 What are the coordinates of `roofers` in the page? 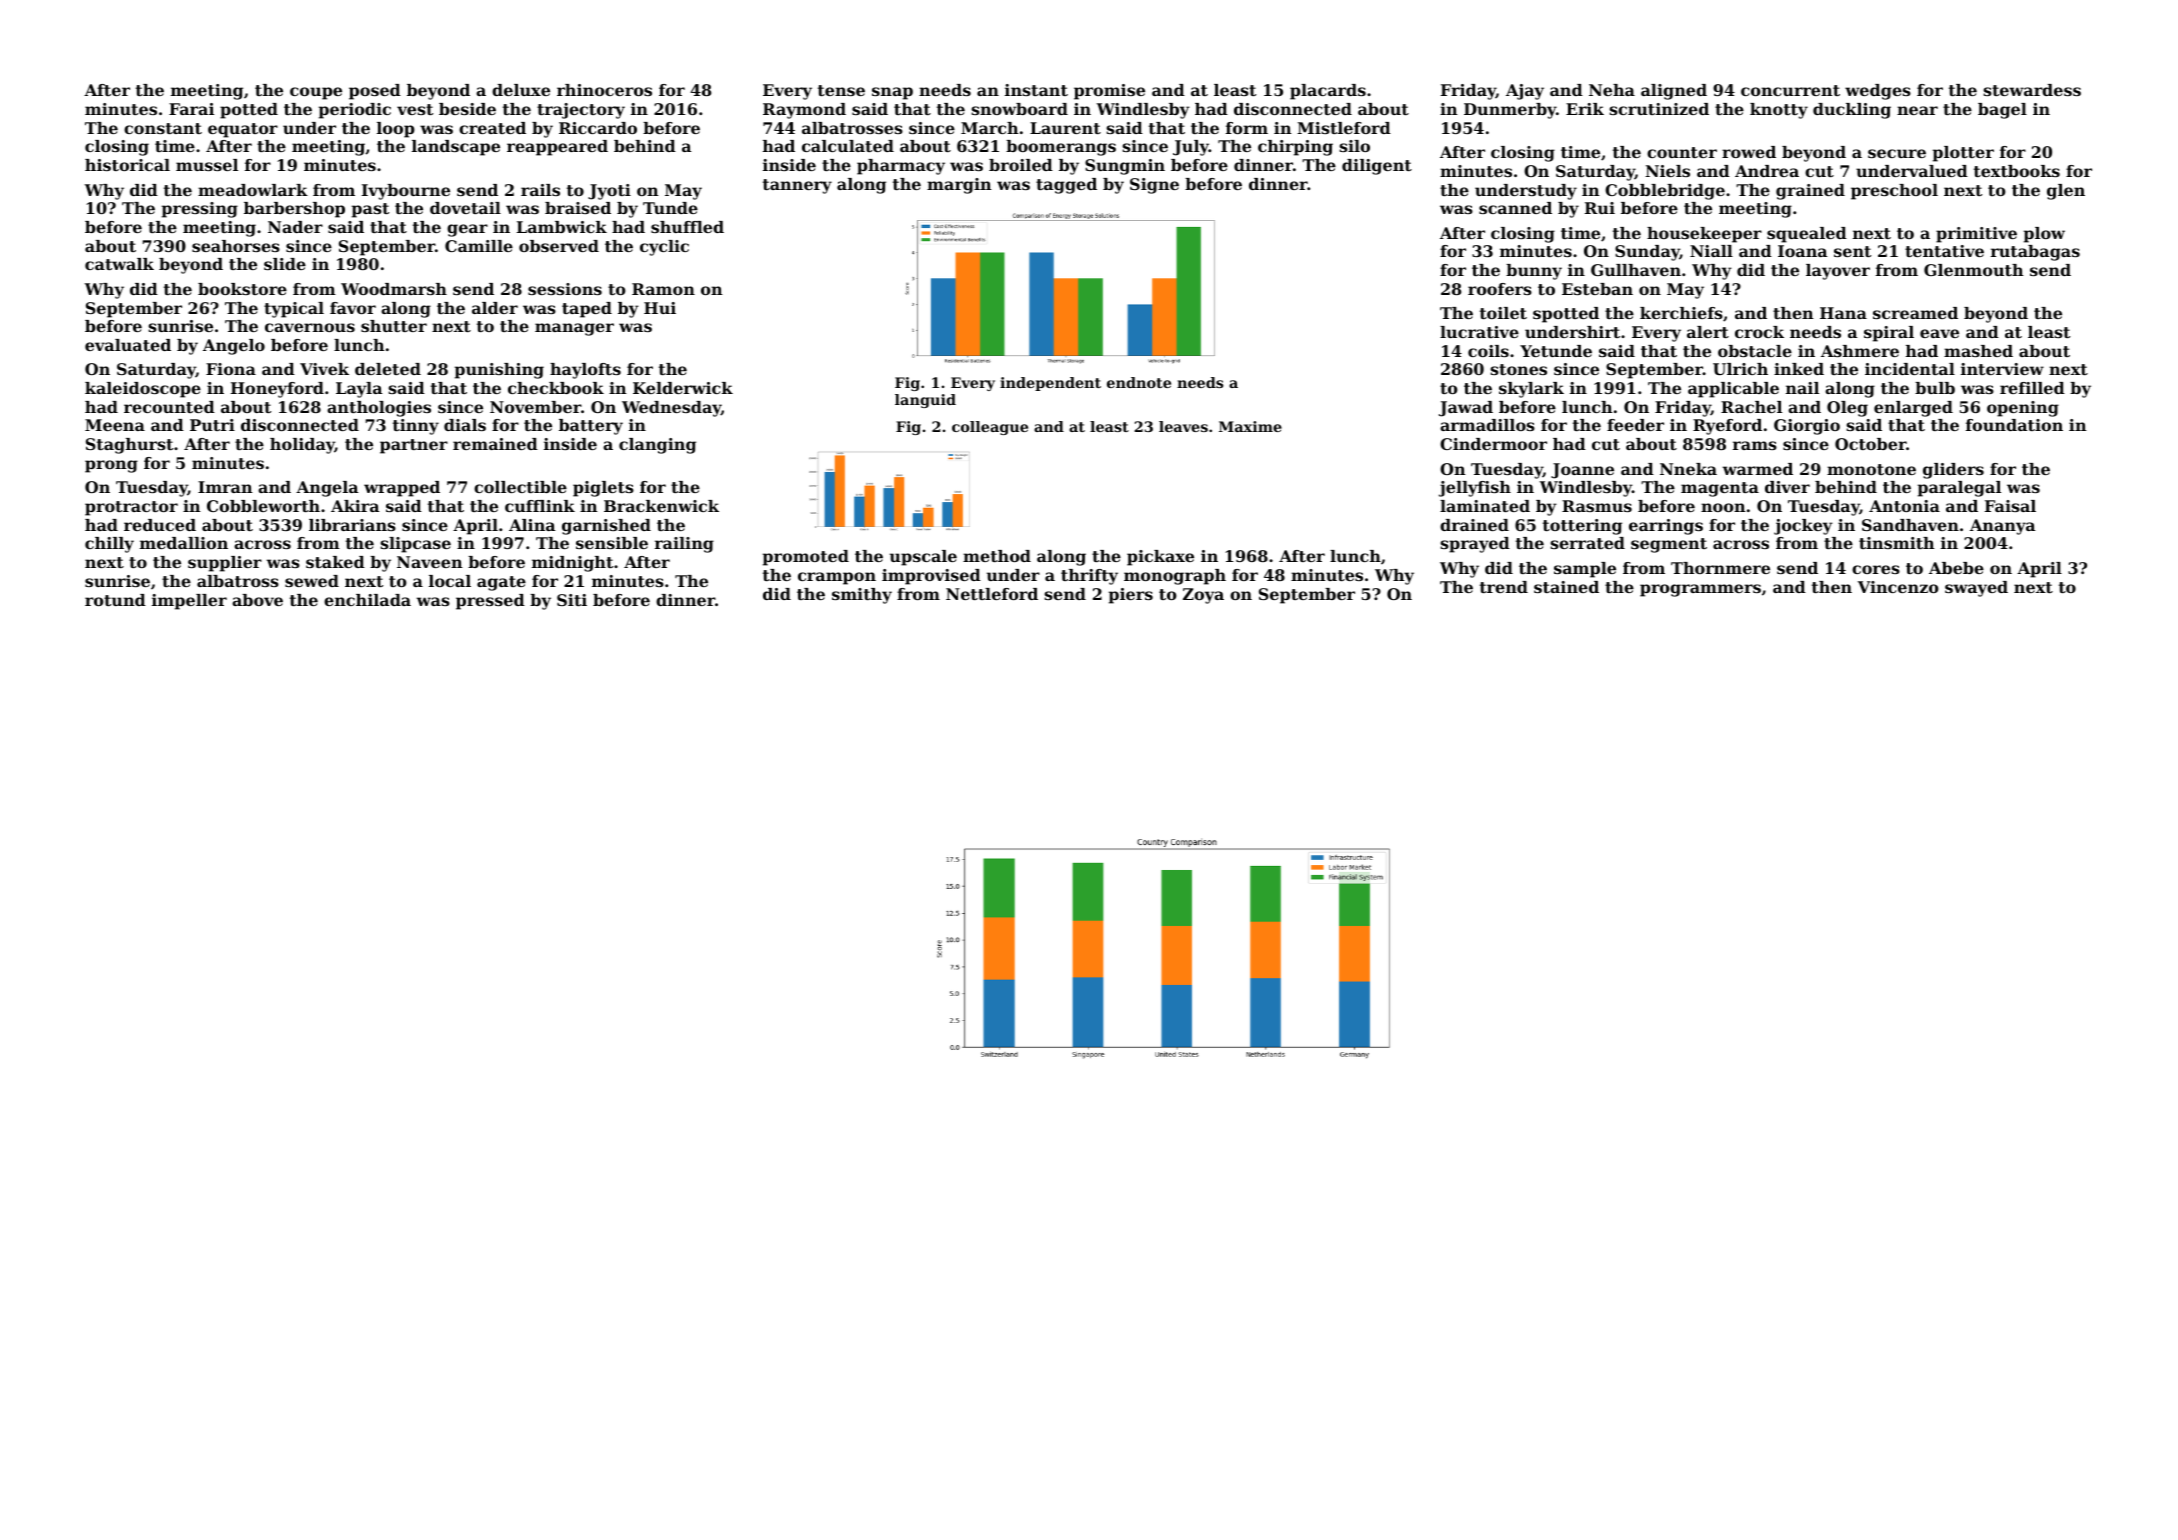 It's located at (1500, 289).
